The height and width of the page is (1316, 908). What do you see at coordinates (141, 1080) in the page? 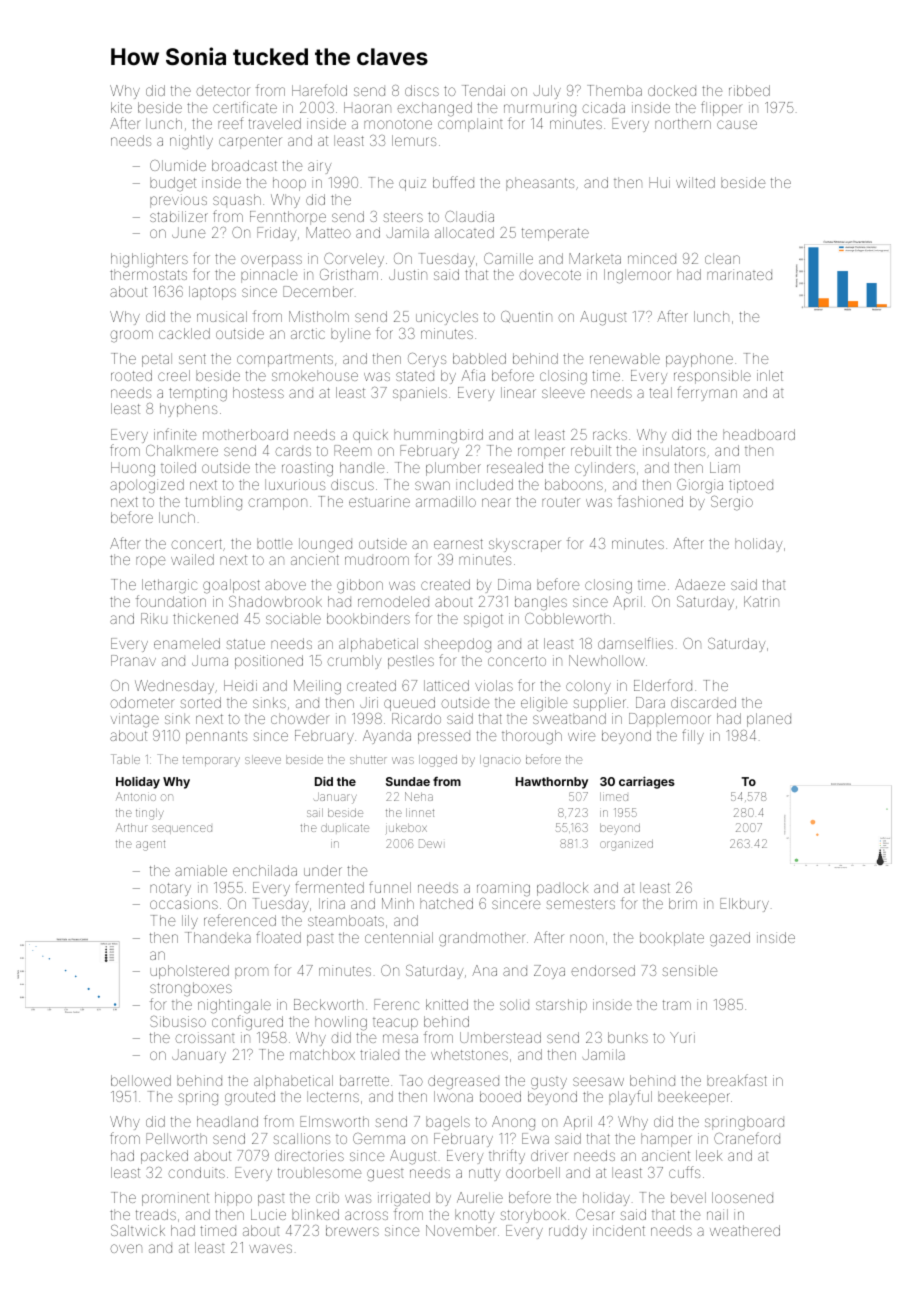
I see `bellowed` at bounding box center [141, 1080].
